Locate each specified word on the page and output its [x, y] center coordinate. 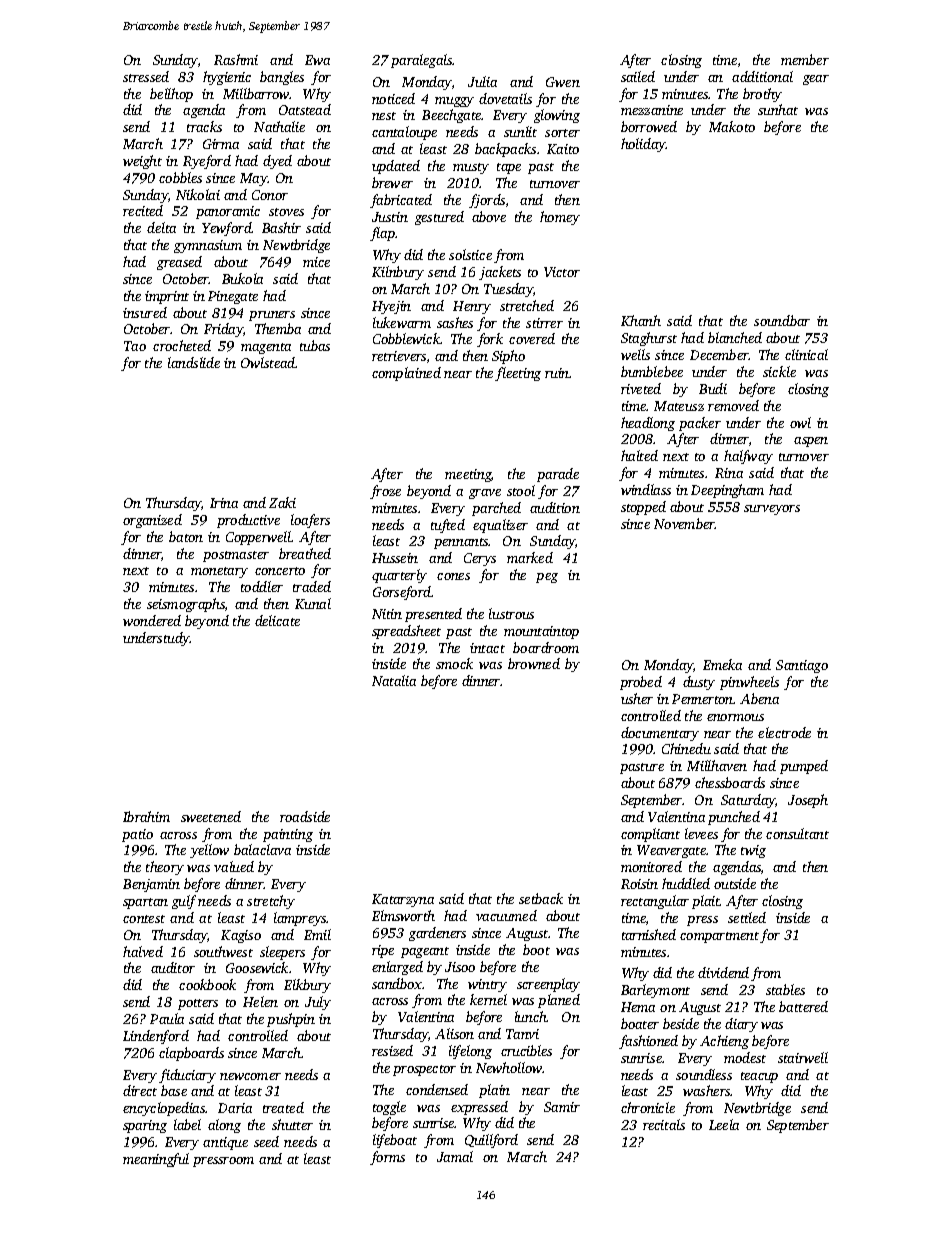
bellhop [171, 95]
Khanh [641, 320]
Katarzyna [403, 900]
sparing [145, 1126]
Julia [482, 81]
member [805, 59]
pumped [804, 767]
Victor [562, 272]
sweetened [211, 816]
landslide [194, 362]
